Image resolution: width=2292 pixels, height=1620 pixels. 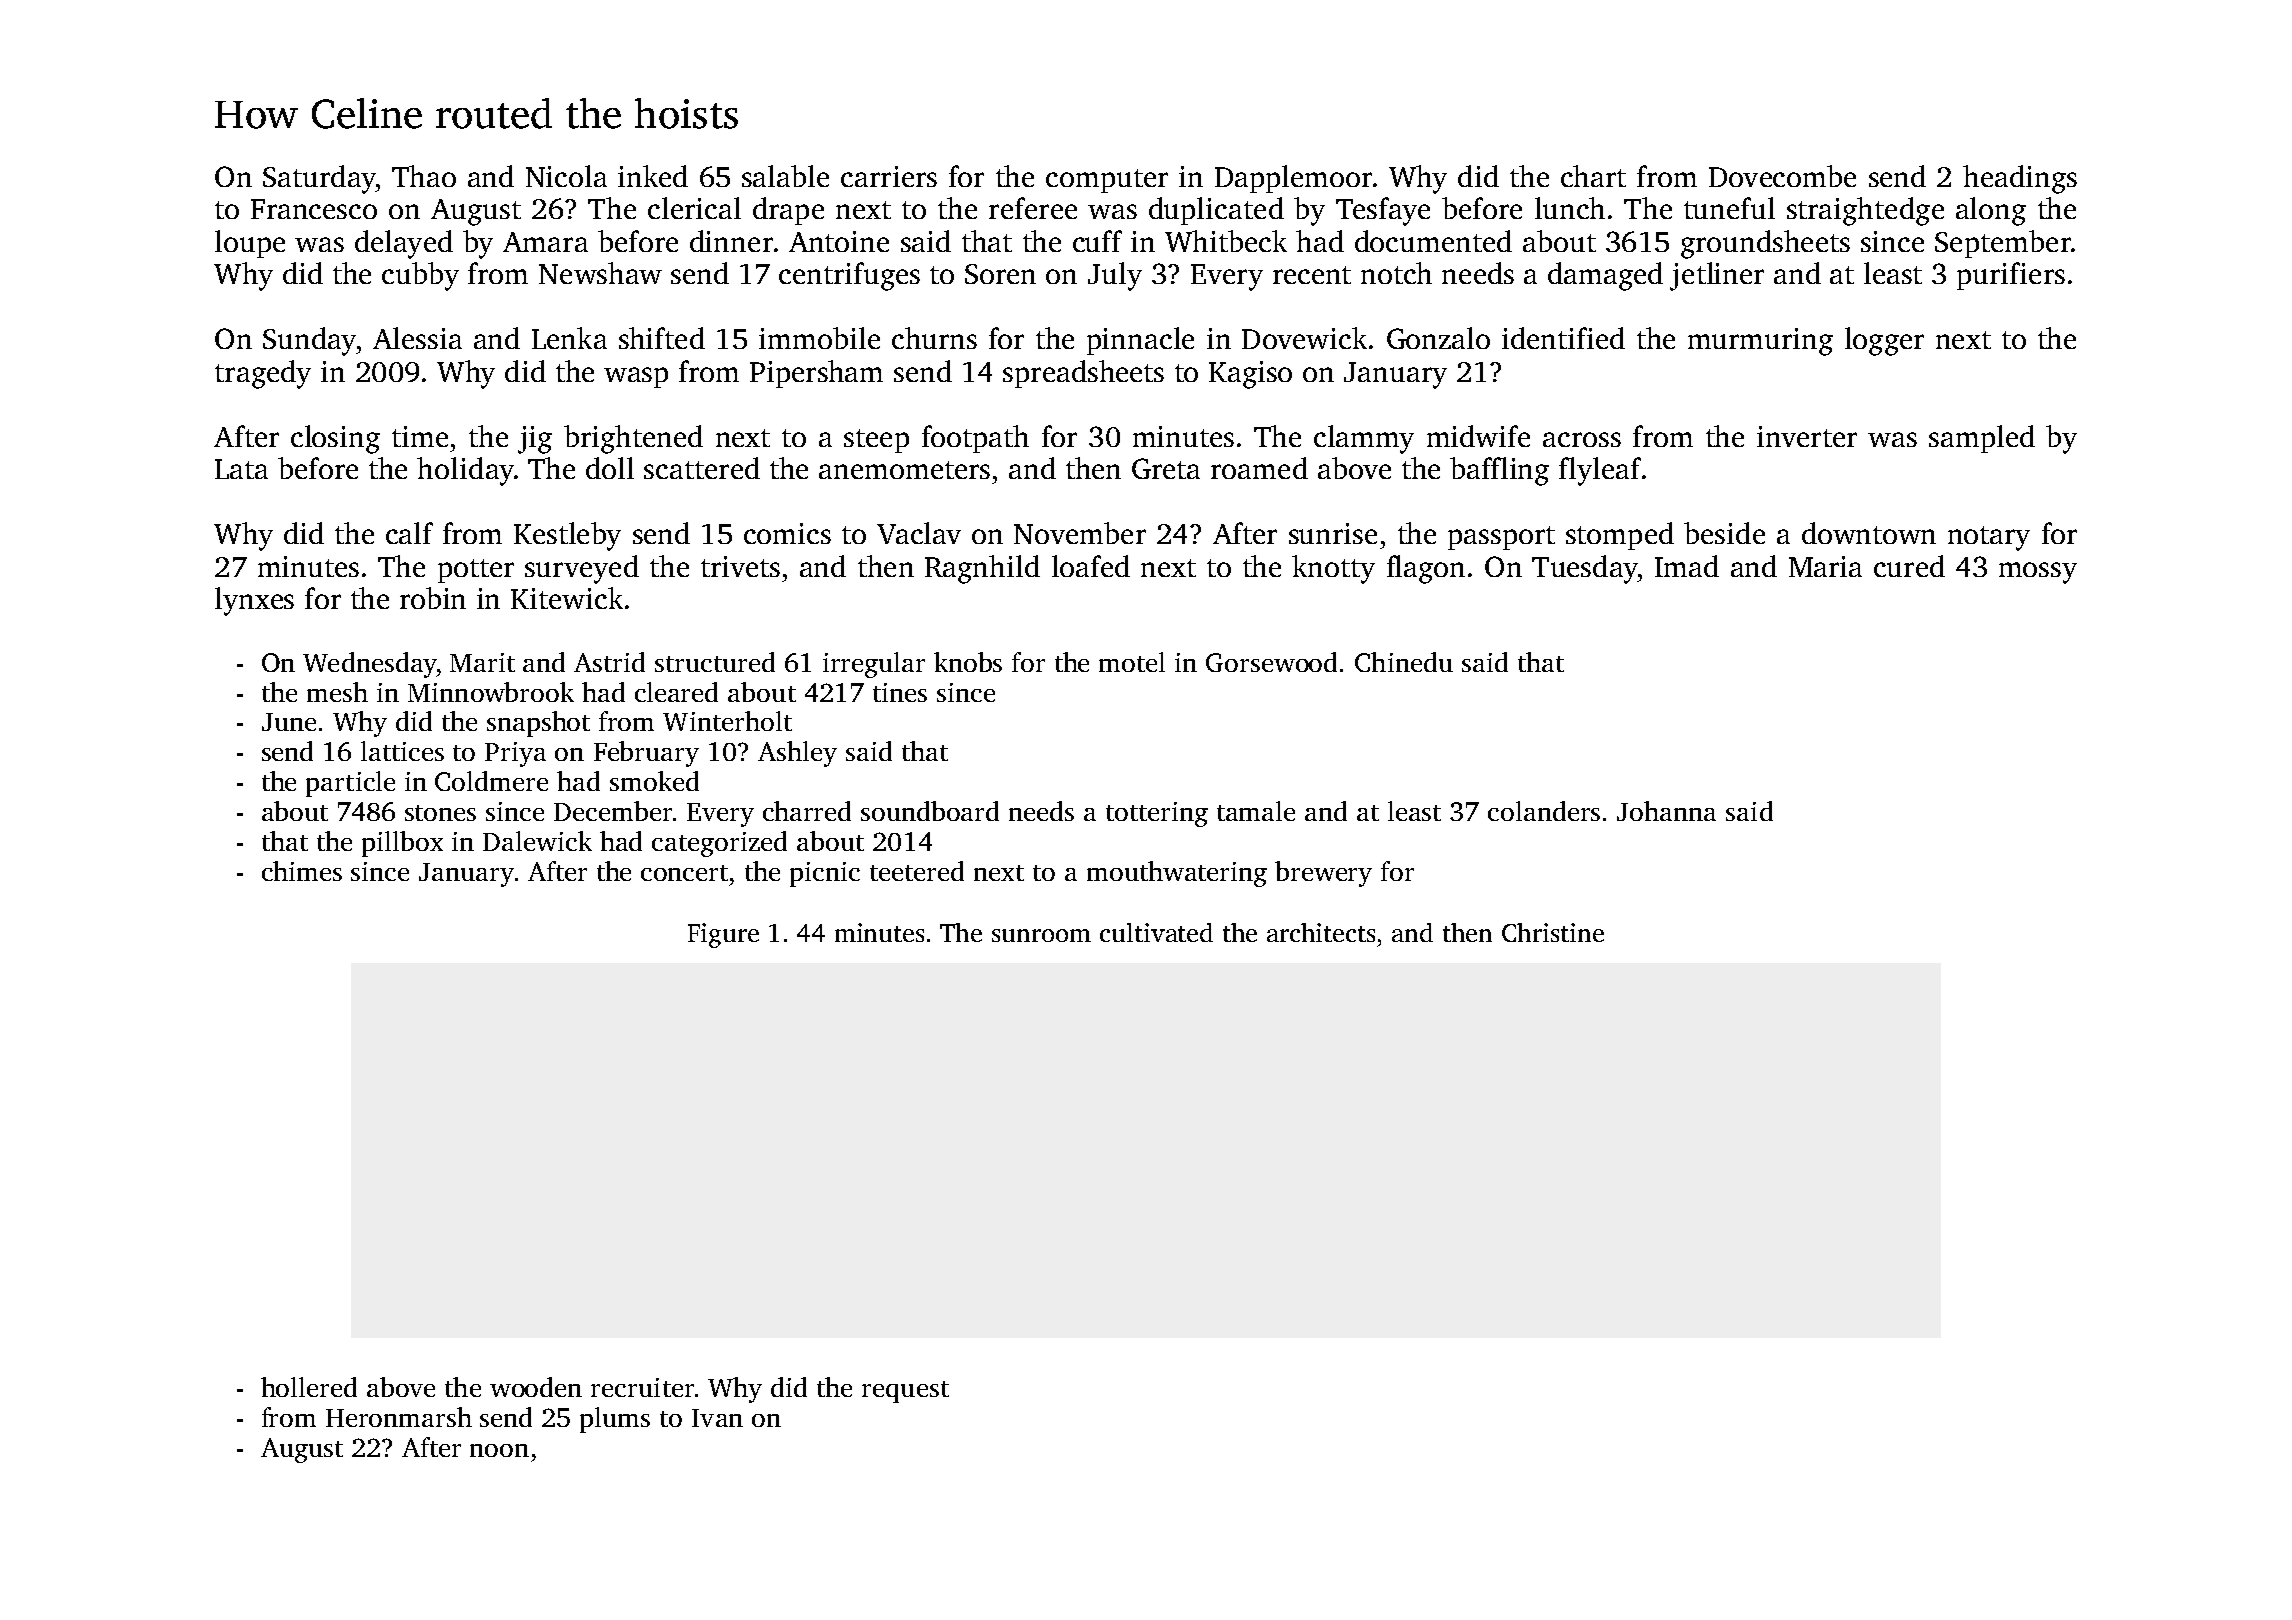 I want to click on September, so click(x=2003, y=244).
